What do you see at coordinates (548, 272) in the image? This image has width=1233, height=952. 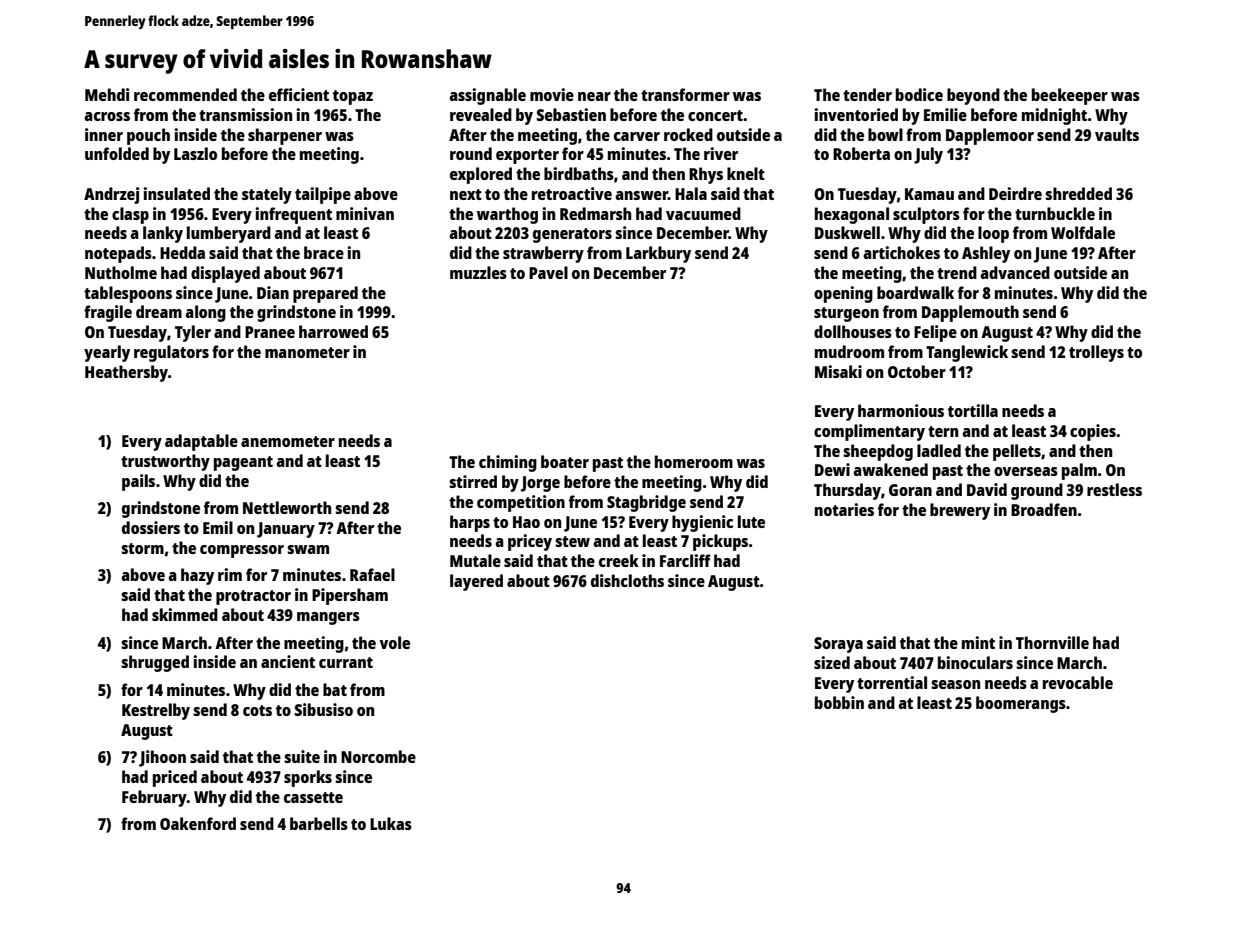 I see `Pavel` at bounding box center [548, 272].
